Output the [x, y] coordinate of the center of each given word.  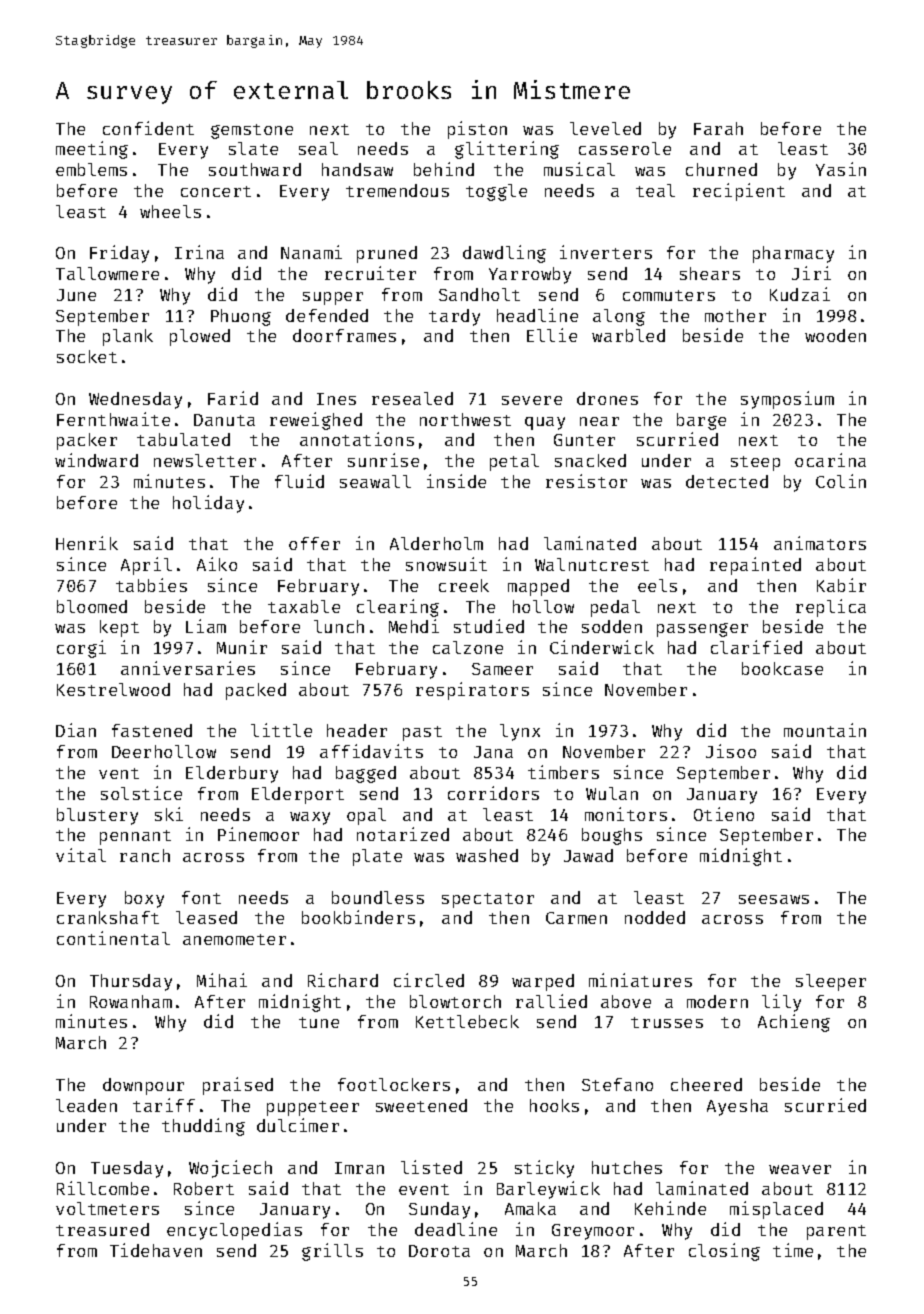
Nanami [311, 252]
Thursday [131, 982]
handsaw [357, 169]
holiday [208, 504]
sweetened [421, 1105]
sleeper [831, 982]
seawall [375, 481]
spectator [488, 900]
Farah [718, 128]
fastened [152, 730]
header [357, 730]
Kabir [841, 585]
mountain [825, 730]
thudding [203, 1127]
